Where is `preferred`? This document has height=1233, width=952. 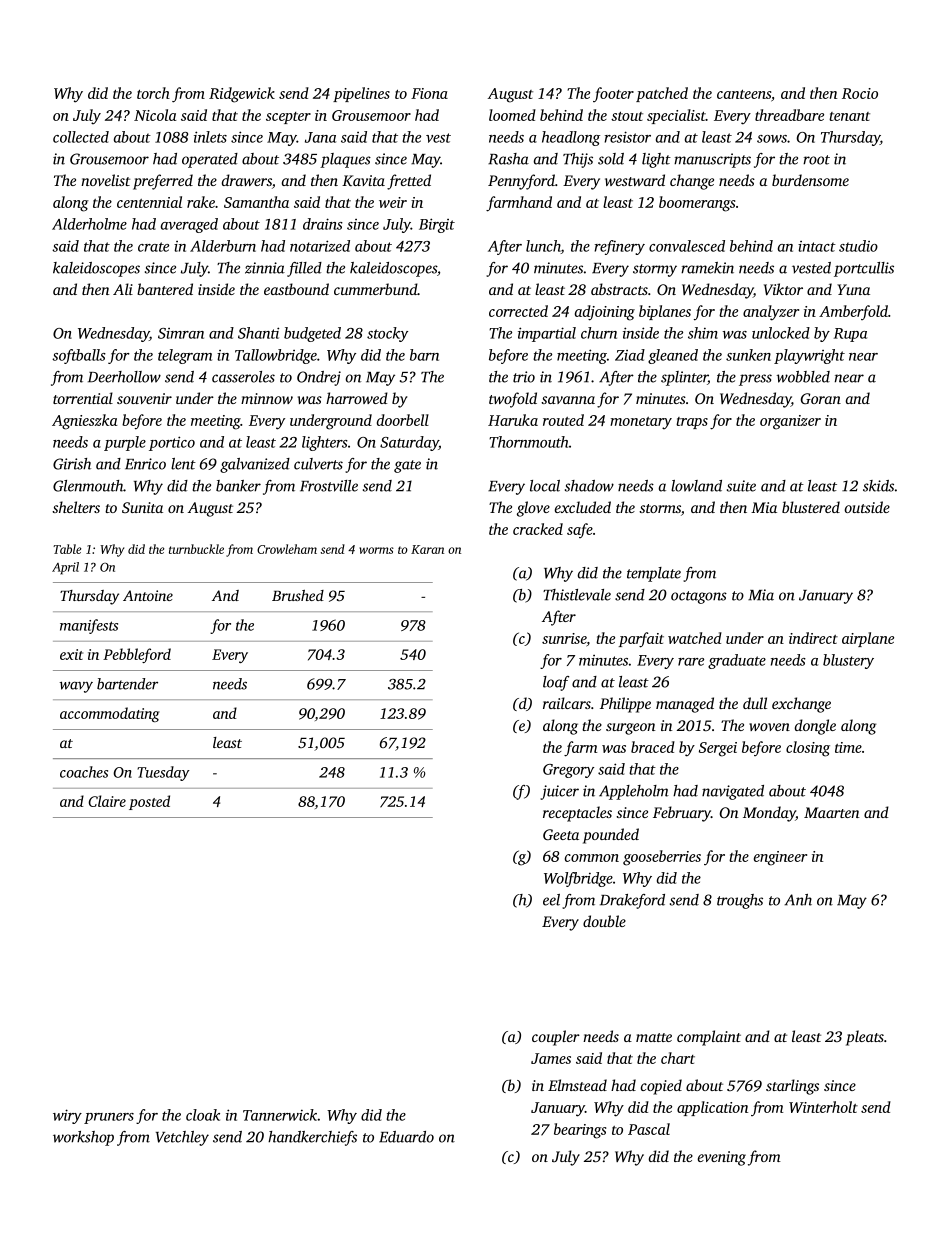
preferred is located at coordinates (163, 182).
